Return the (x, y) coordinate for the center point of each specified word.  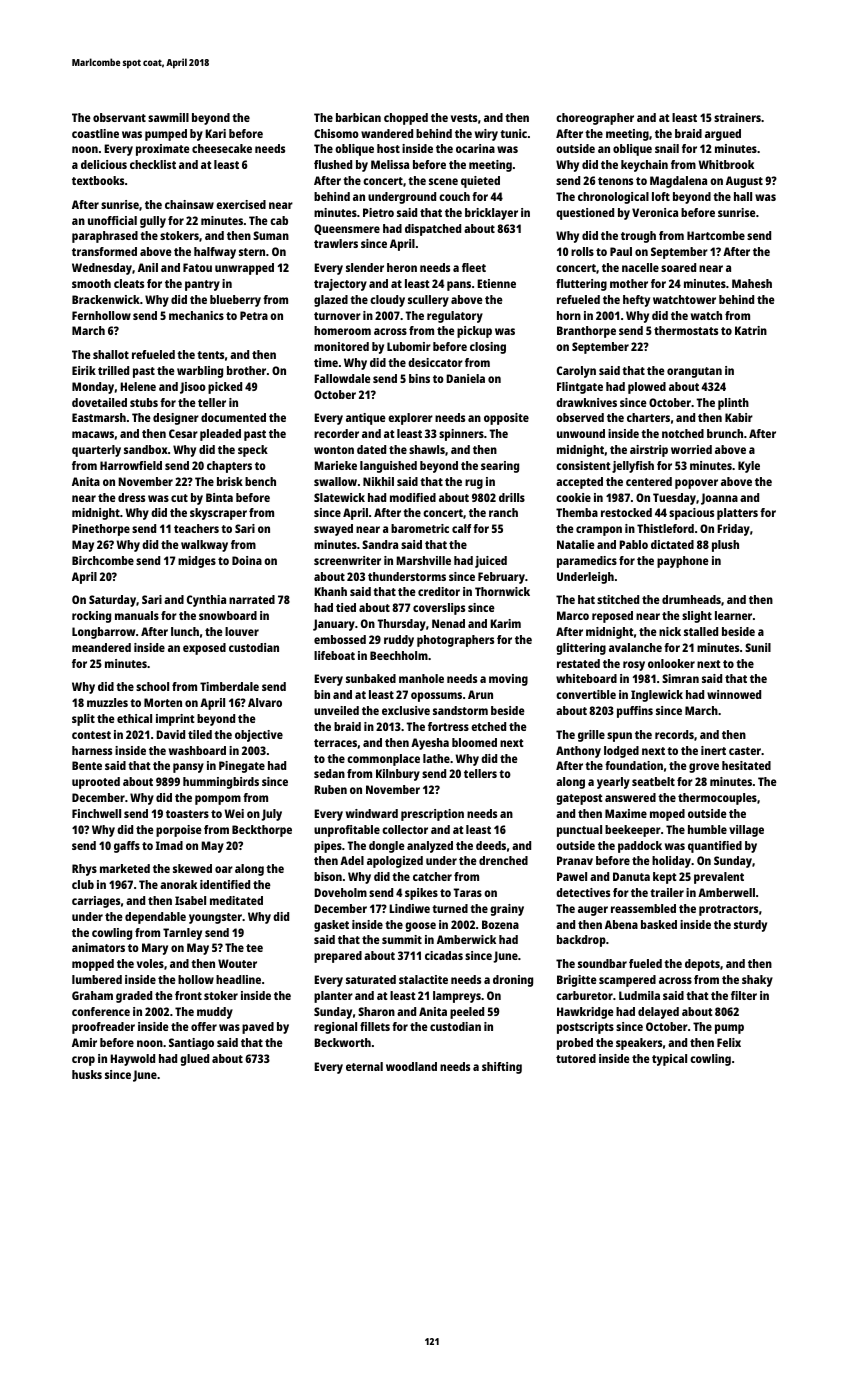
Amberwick (466, 939)
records (674, 734)
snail (667, 148)
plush (725, 546)
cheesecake (222, 148)
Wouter (237, 963)
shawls (427, 449)
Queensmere (347, 229)
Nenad (448, 623)
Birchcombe (103, 560)
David (170, 734)
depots (702, 965)
